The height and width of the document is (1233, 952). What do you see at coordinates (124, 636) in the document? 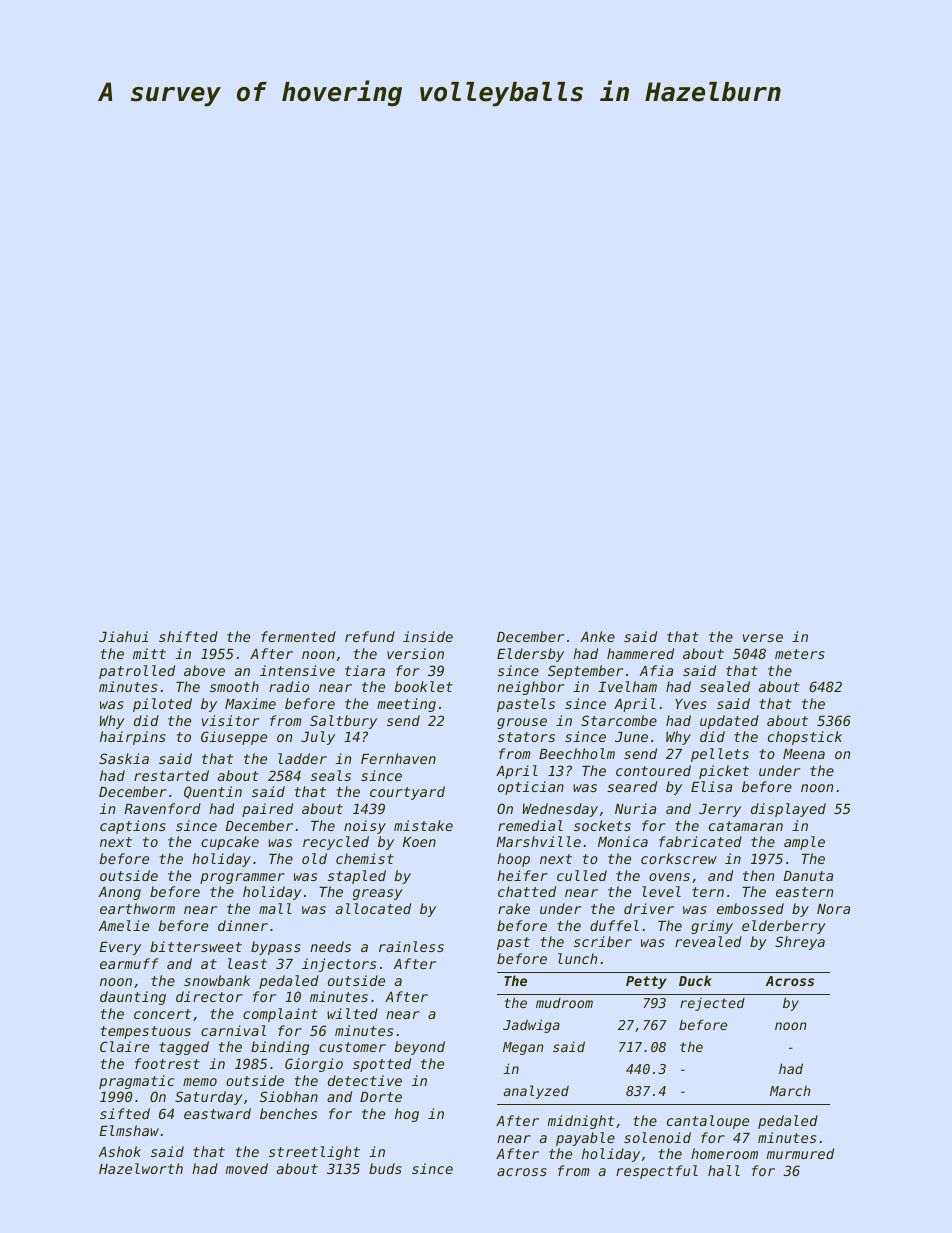
I see `Jiahui` at bounding box center [124, 636].
